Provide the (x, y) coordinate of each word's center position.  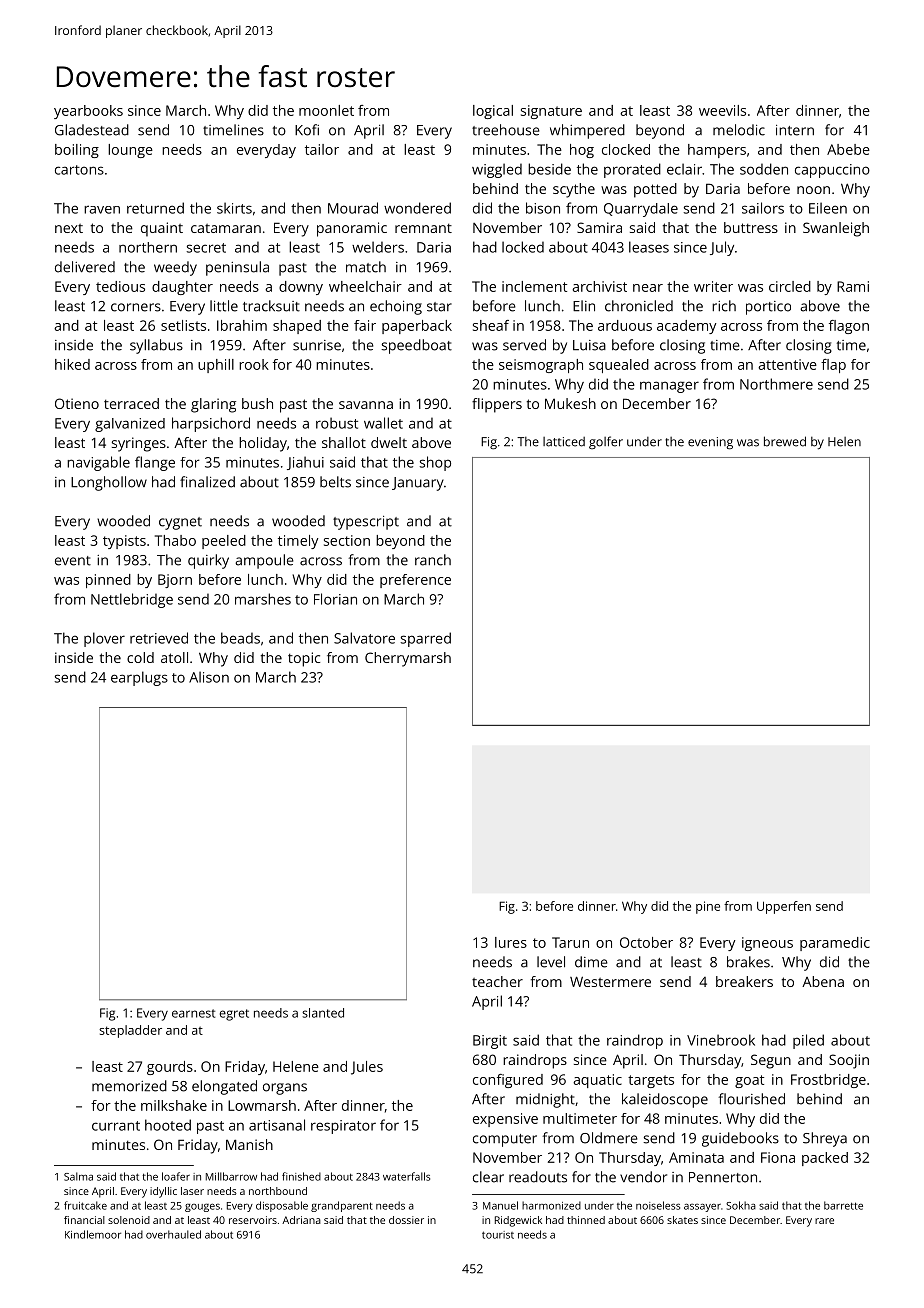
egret (234, 1015)
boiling (77, 151)
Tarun (570, 942)
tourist (498, 1235)
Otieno (77, 403)
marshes (263, 599)
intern (795, 130)
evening (710, 443)
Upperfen (784, 907)
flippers (497, 405)
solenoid (129, 1220)
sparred (426, 639)
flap (833, 366)
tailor (322, 149)
